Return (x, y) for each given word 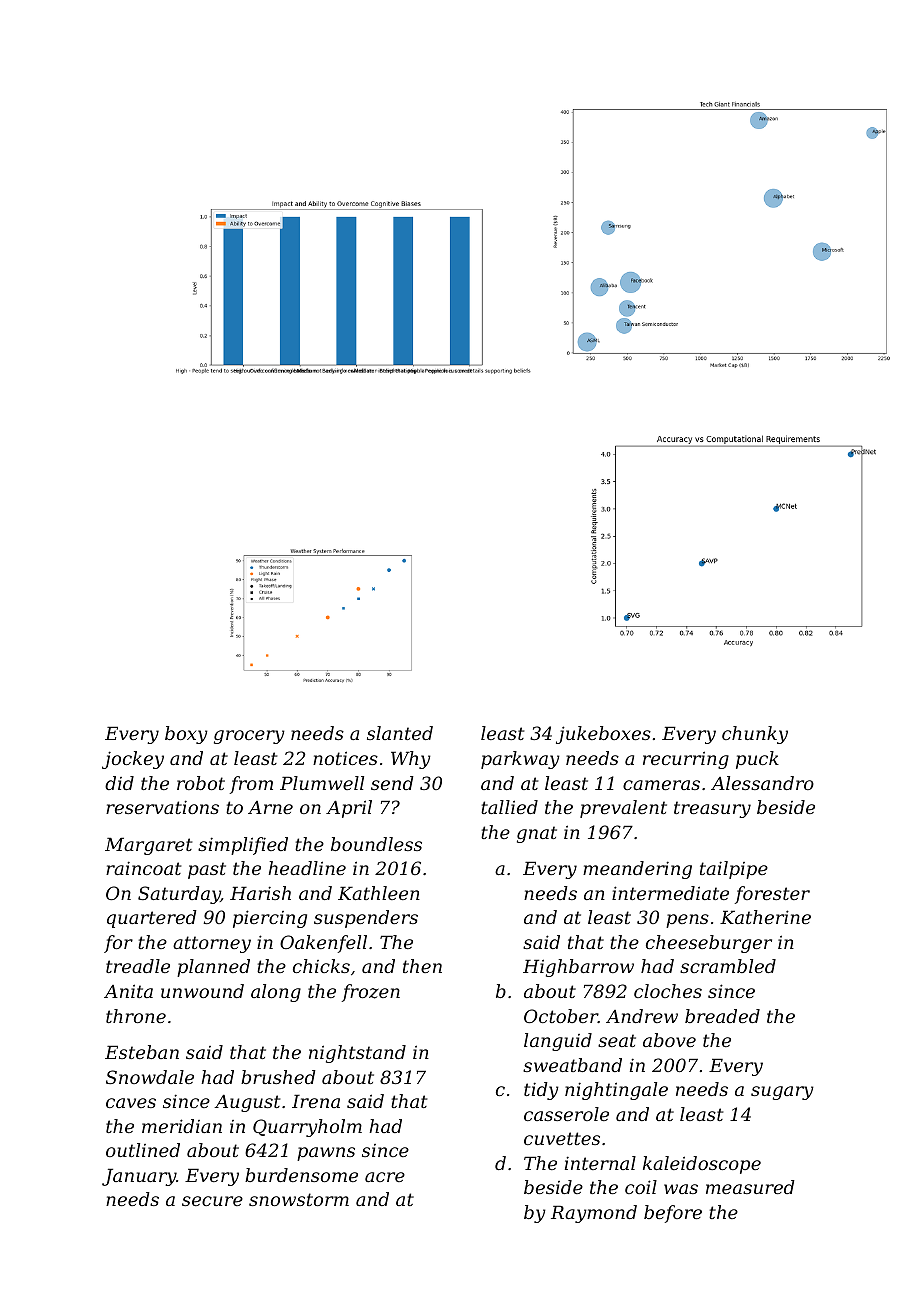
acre (385, 1177)
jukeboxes (603, 735)
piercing (270, 919)
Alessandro (762, 783)
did (119, 783)
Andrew (642, 1016)
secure (212, 1201)
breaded (722, 1016)
